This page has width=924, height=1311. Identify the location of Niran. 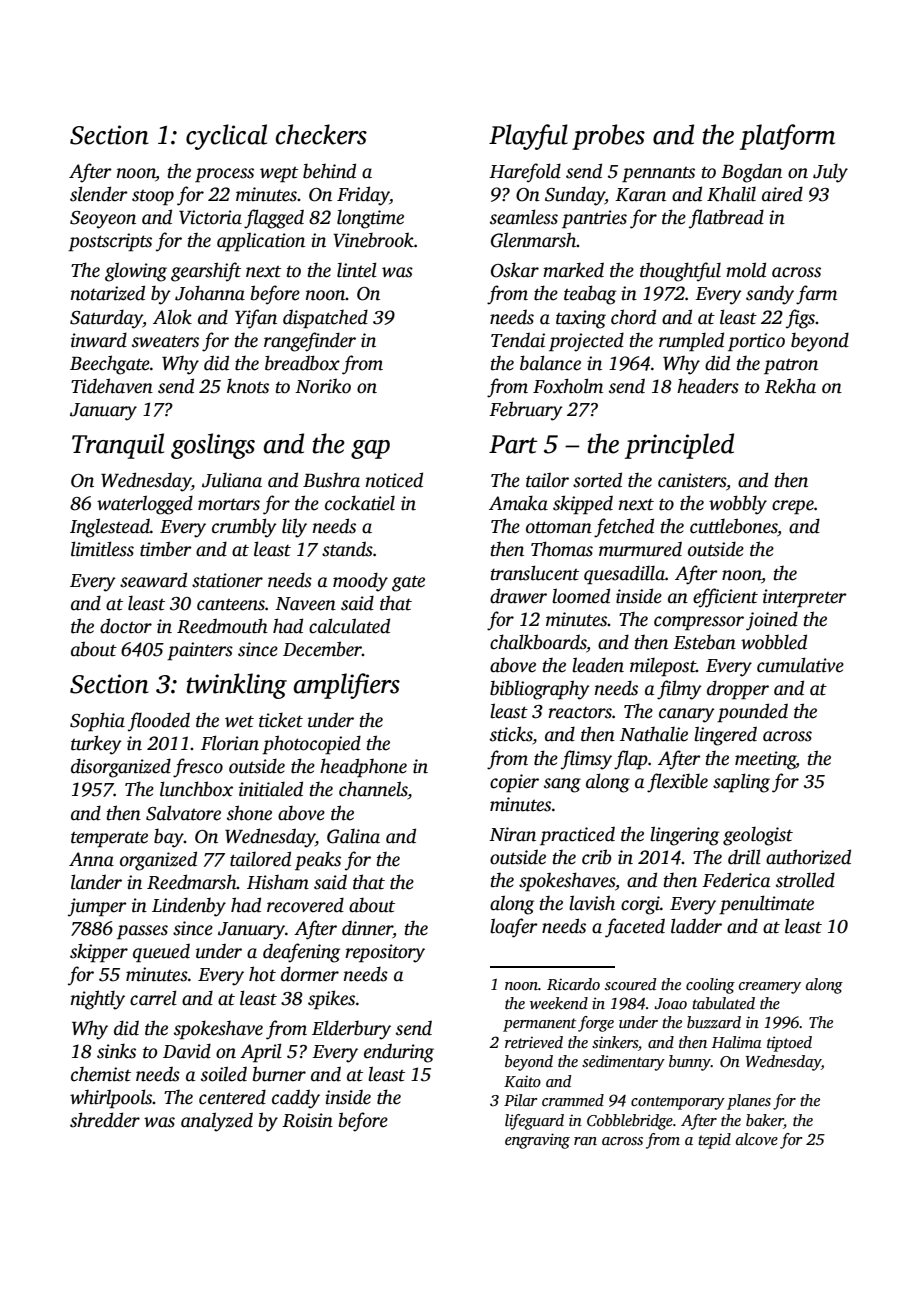
(512, 834).
